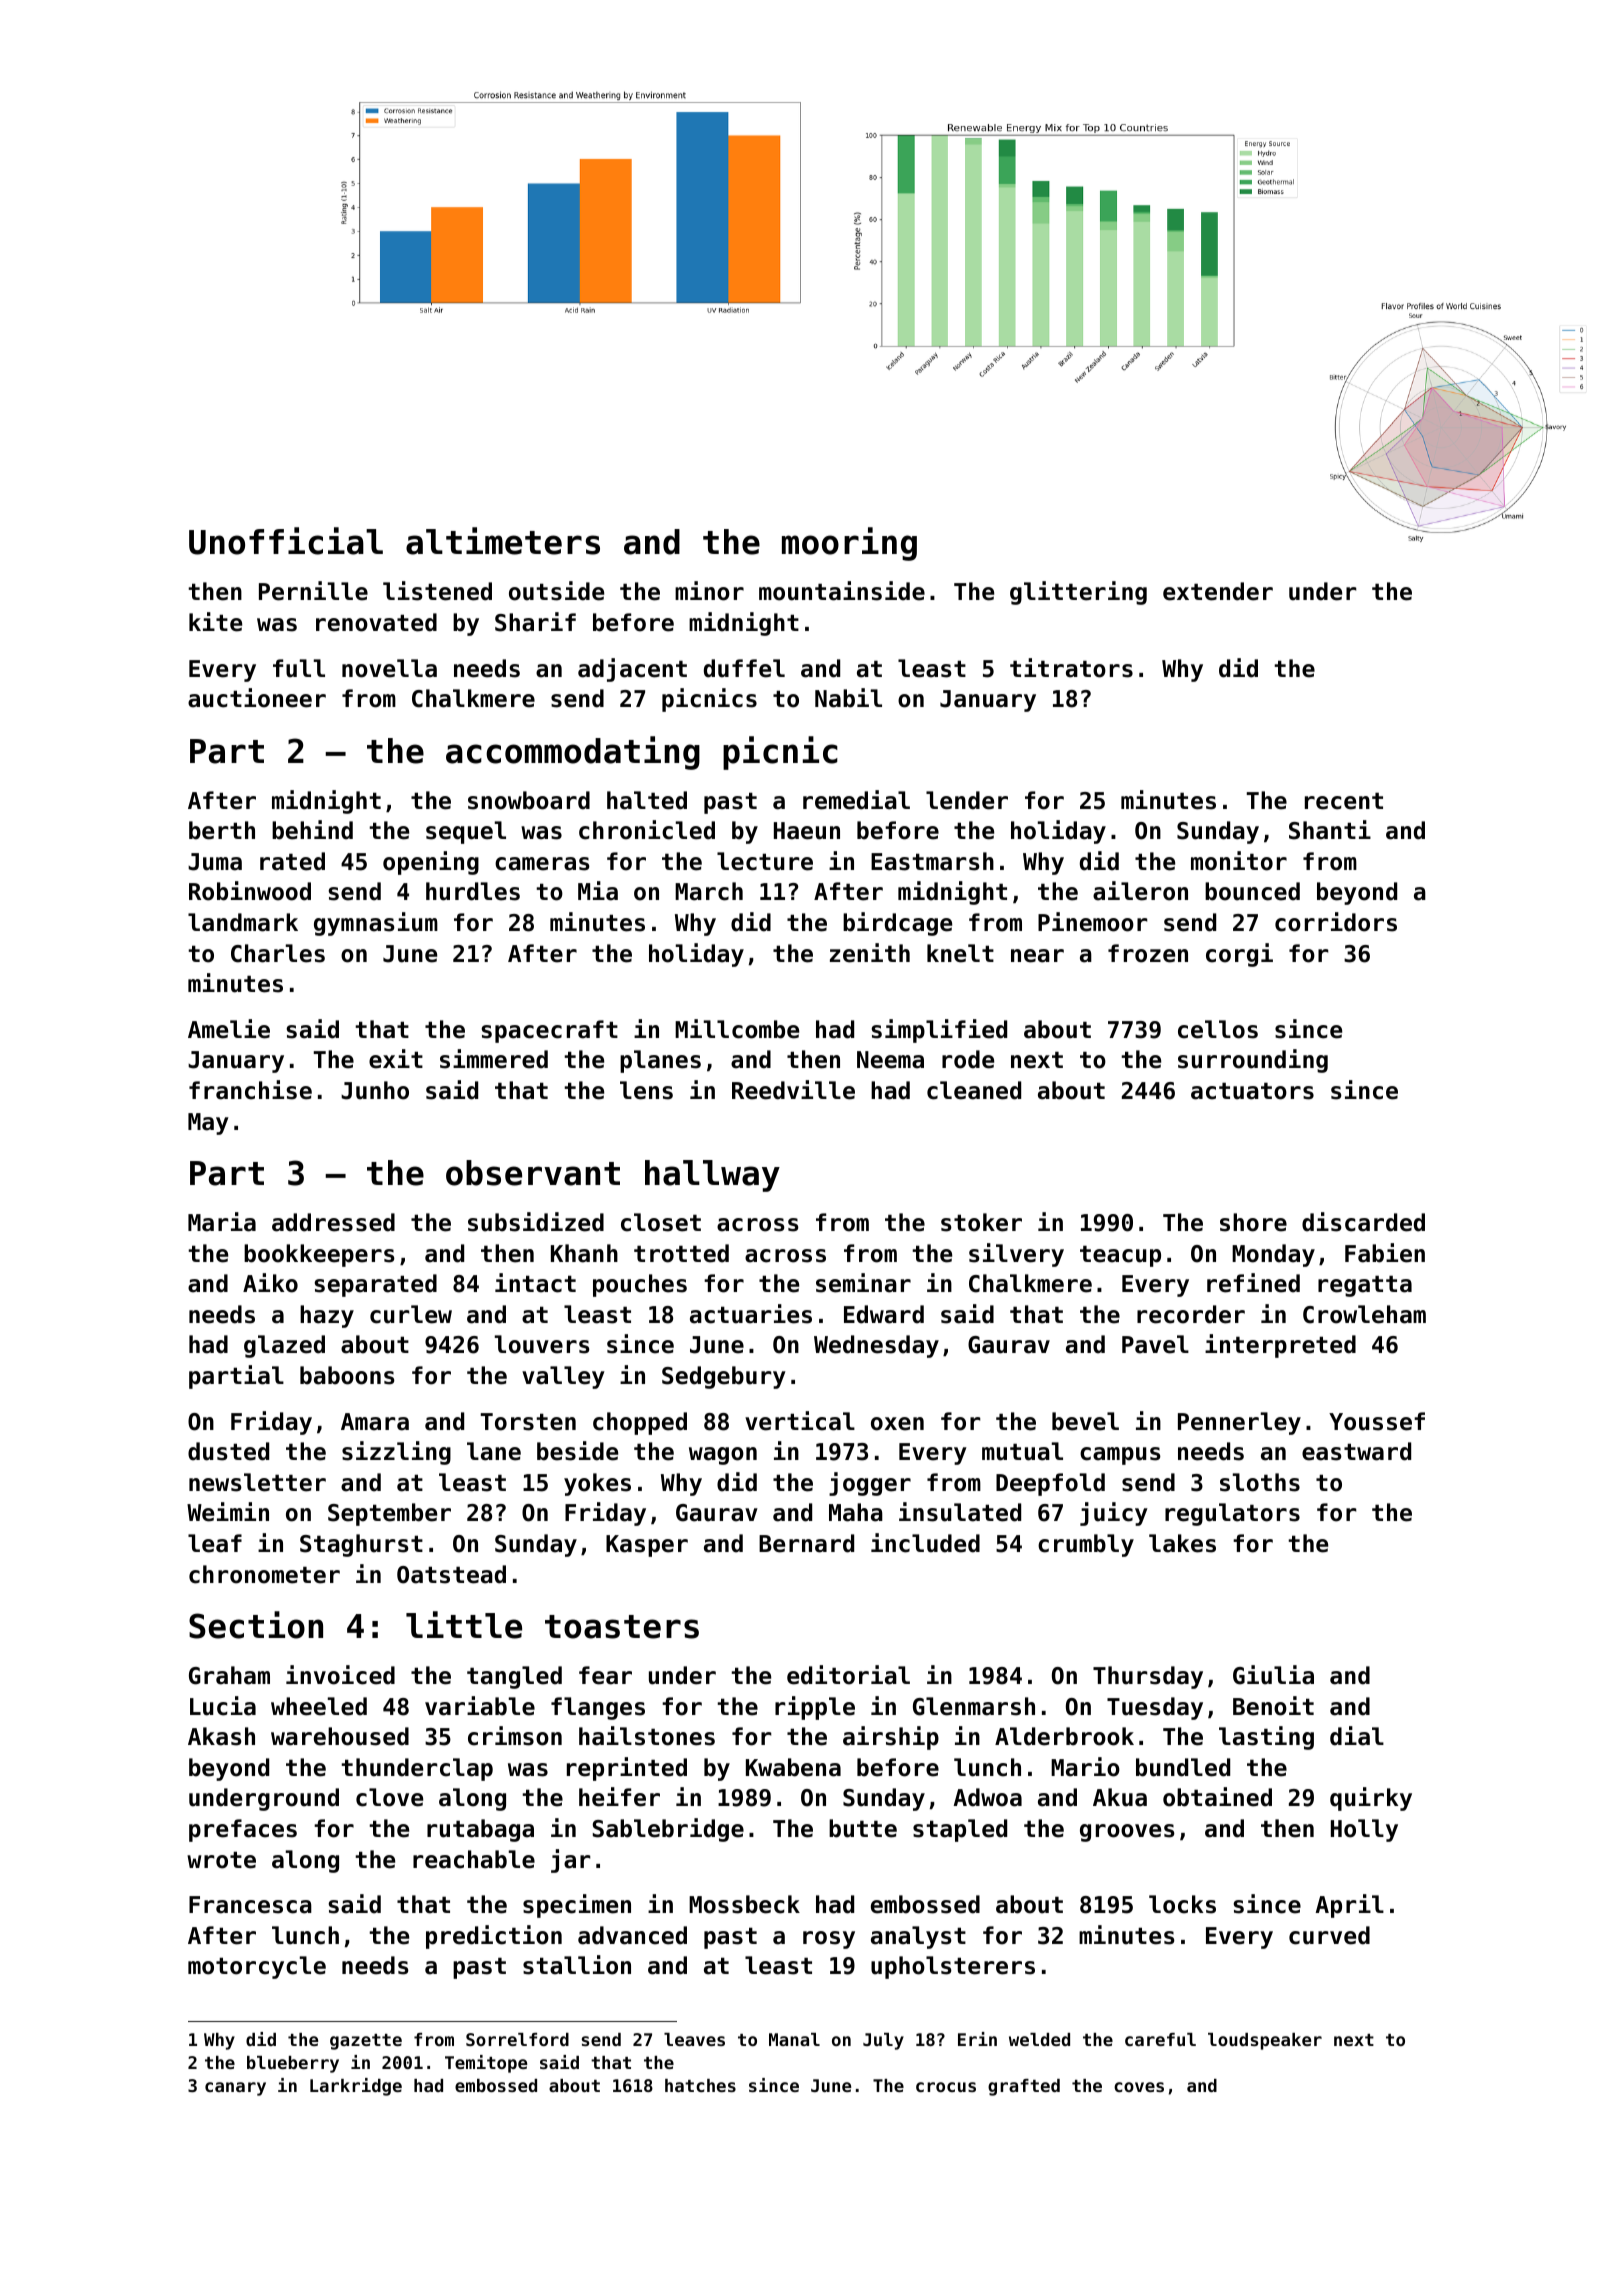 Image resolution: width=1620 pixels, height=2292 pixels. Describe the element at coordinates (549, 1031) in the screenshot. I see `spacecraft` at that location.
